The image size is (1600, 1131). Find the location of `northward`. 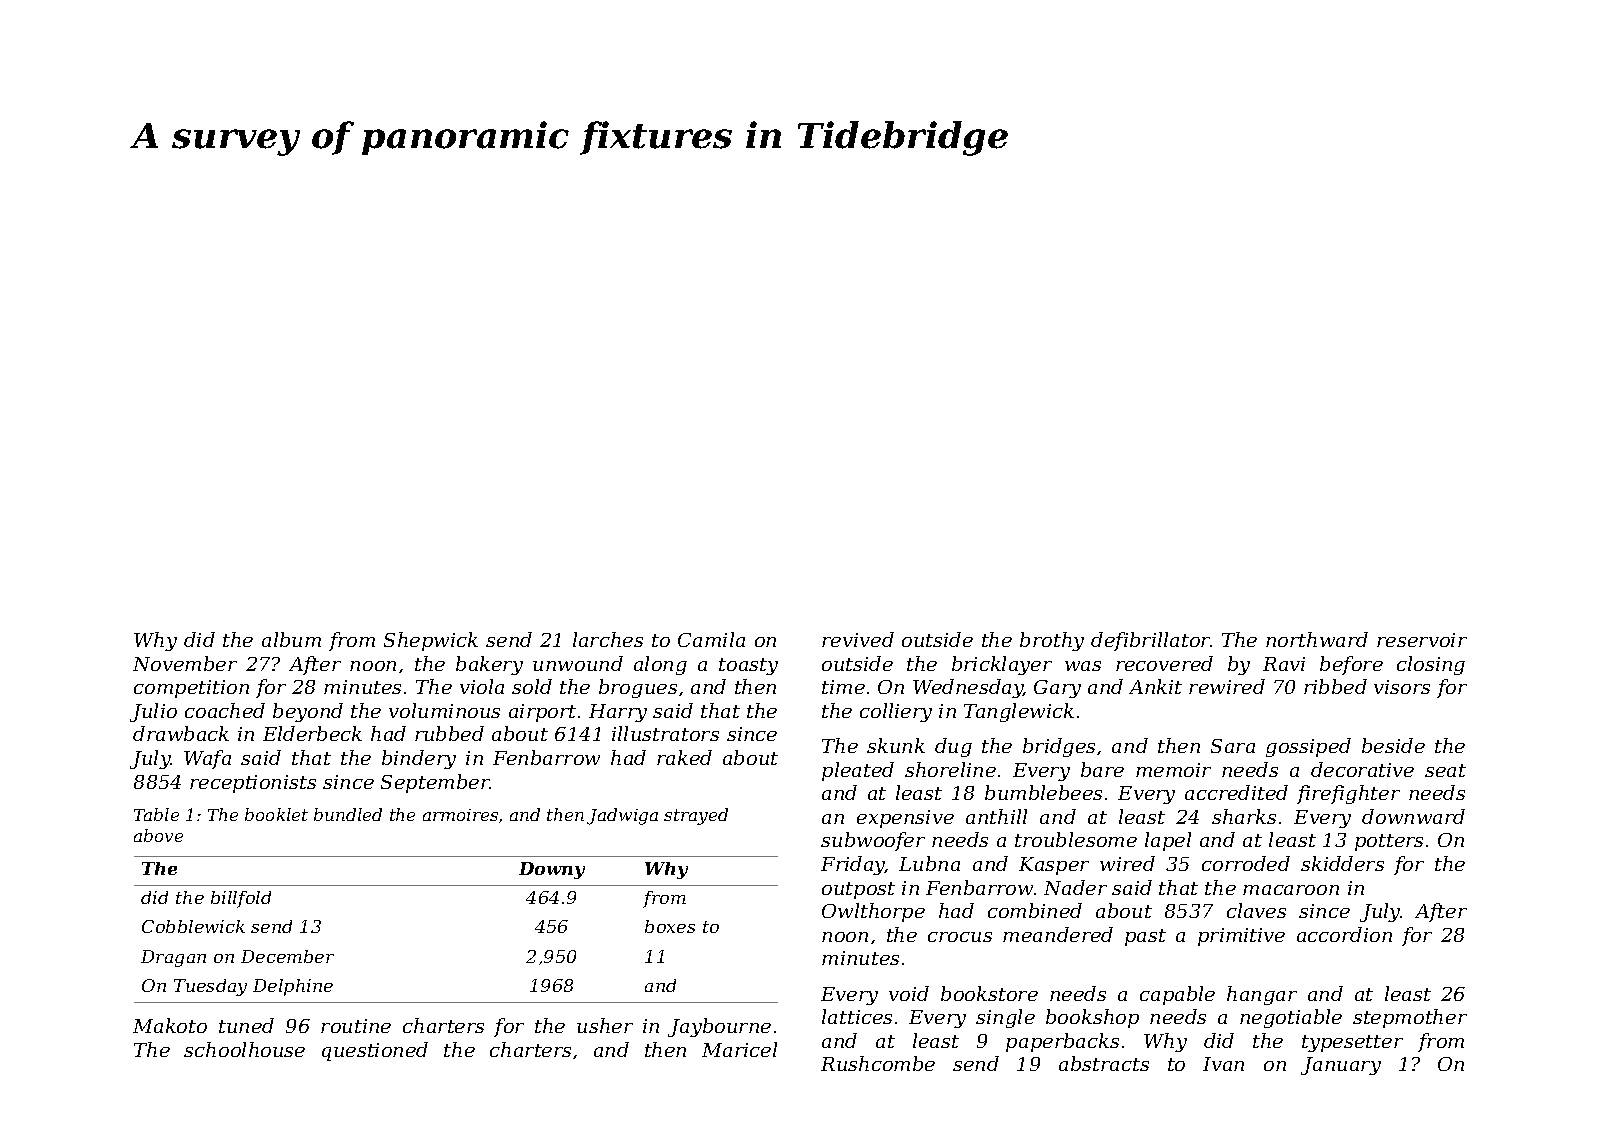

northward is located at coordinates (1317, 639).
